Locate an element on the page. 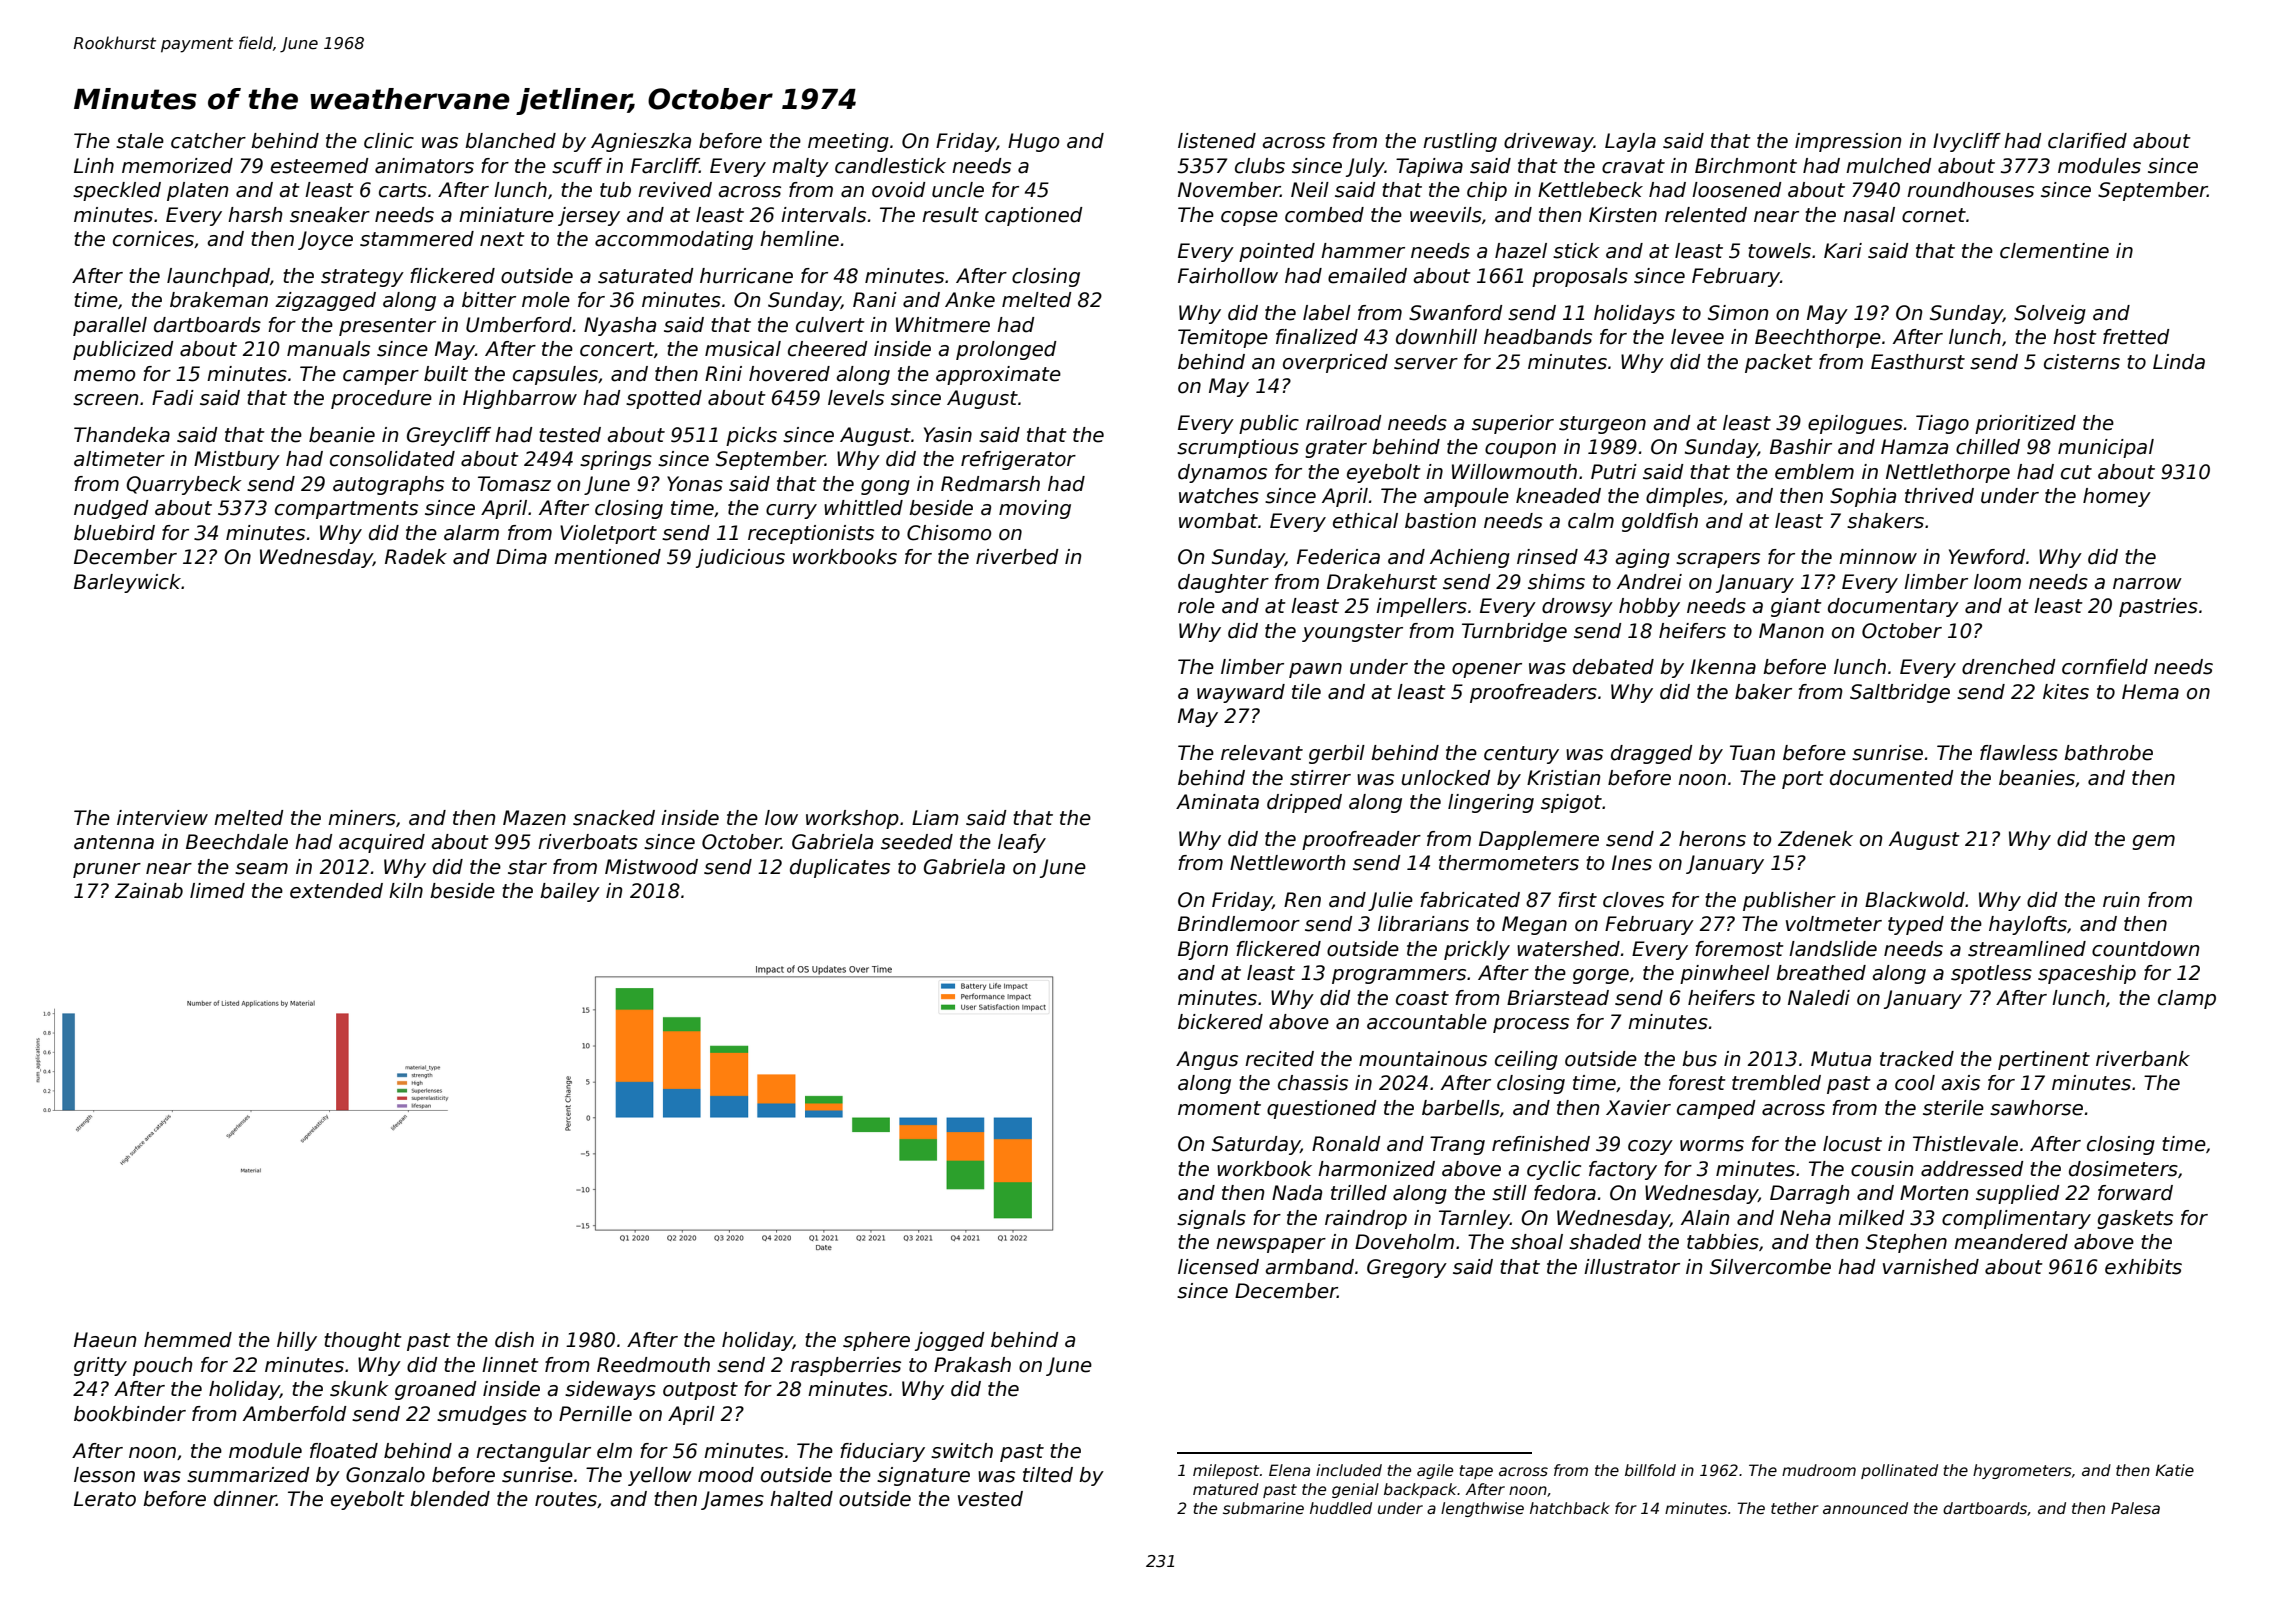 The width and height of the page is (2292, 1620). result is located at coordinates (950, 215).
